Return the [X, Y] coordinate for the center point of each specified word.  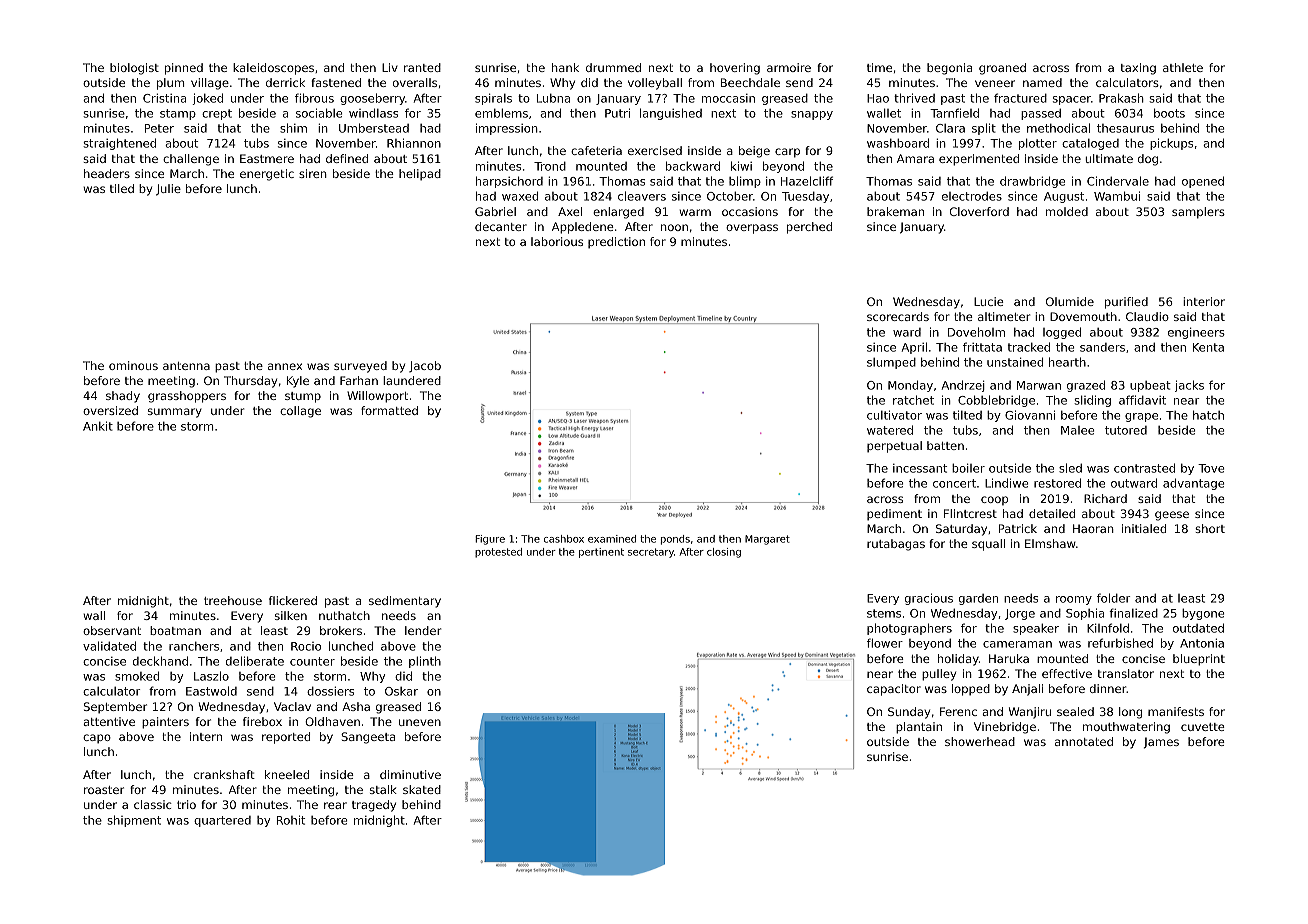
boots [1169, 113]
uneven [420, 722]
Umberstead [374, 128]
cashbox [564, 539]
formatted [389, 410]
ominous [133, 365]
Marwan [1039, 385]
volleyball [655, 84]
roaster [104, 790]
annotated [1084, 741]
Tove [1211, 468]
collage [300, 412]
